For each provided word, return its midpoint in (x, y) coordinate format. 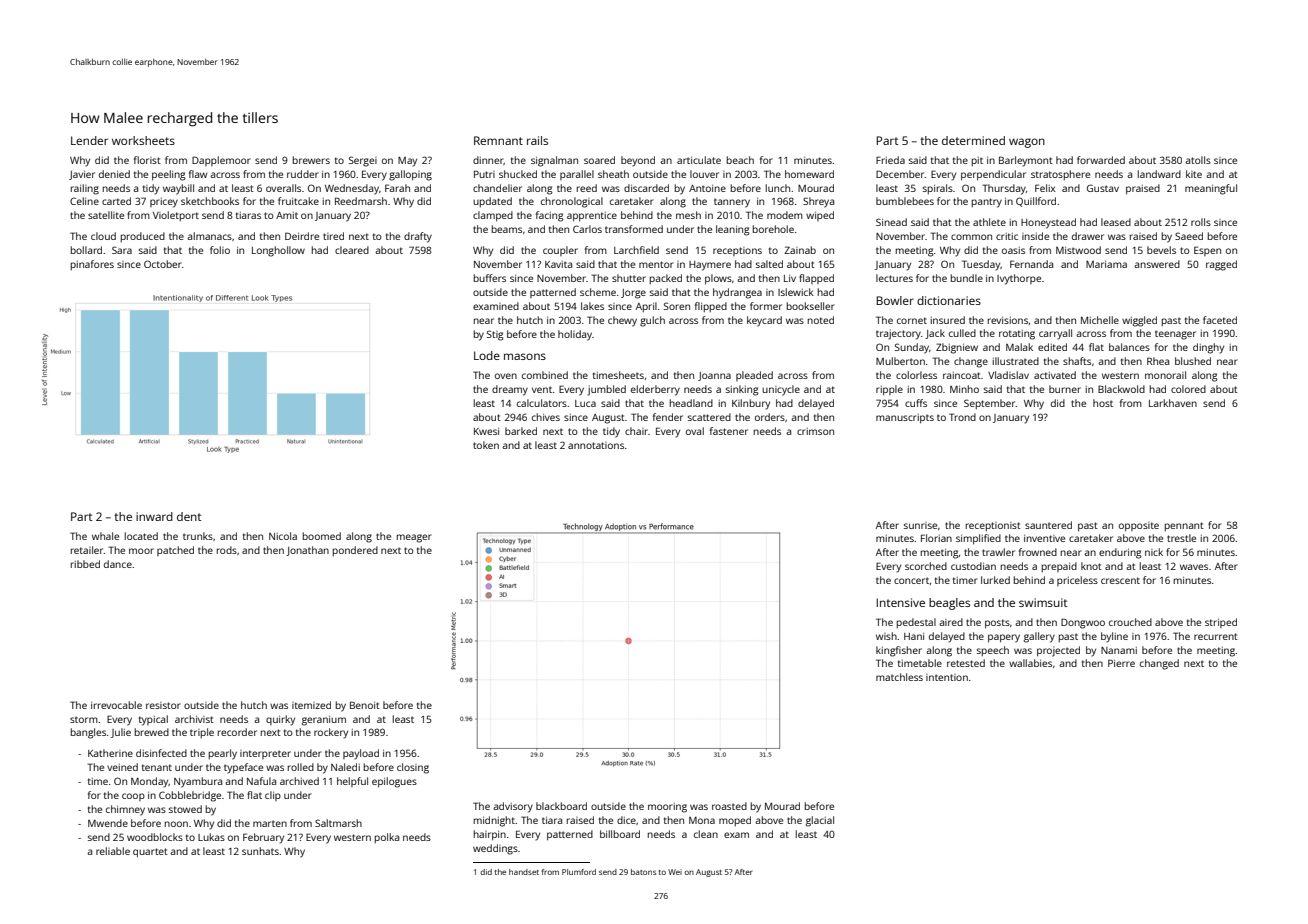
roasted (729, 806)
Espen (1207, 251)
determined (973, 140)
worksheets (143, 140)
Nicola (283, 536)
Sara (122, 250)
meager (414, 538)
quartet (150, 853)
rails (537, 140)
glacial (820, 821)
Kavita (558, 264)
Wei (675, 872)
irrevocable (116, 705)
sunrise (920, 525)
